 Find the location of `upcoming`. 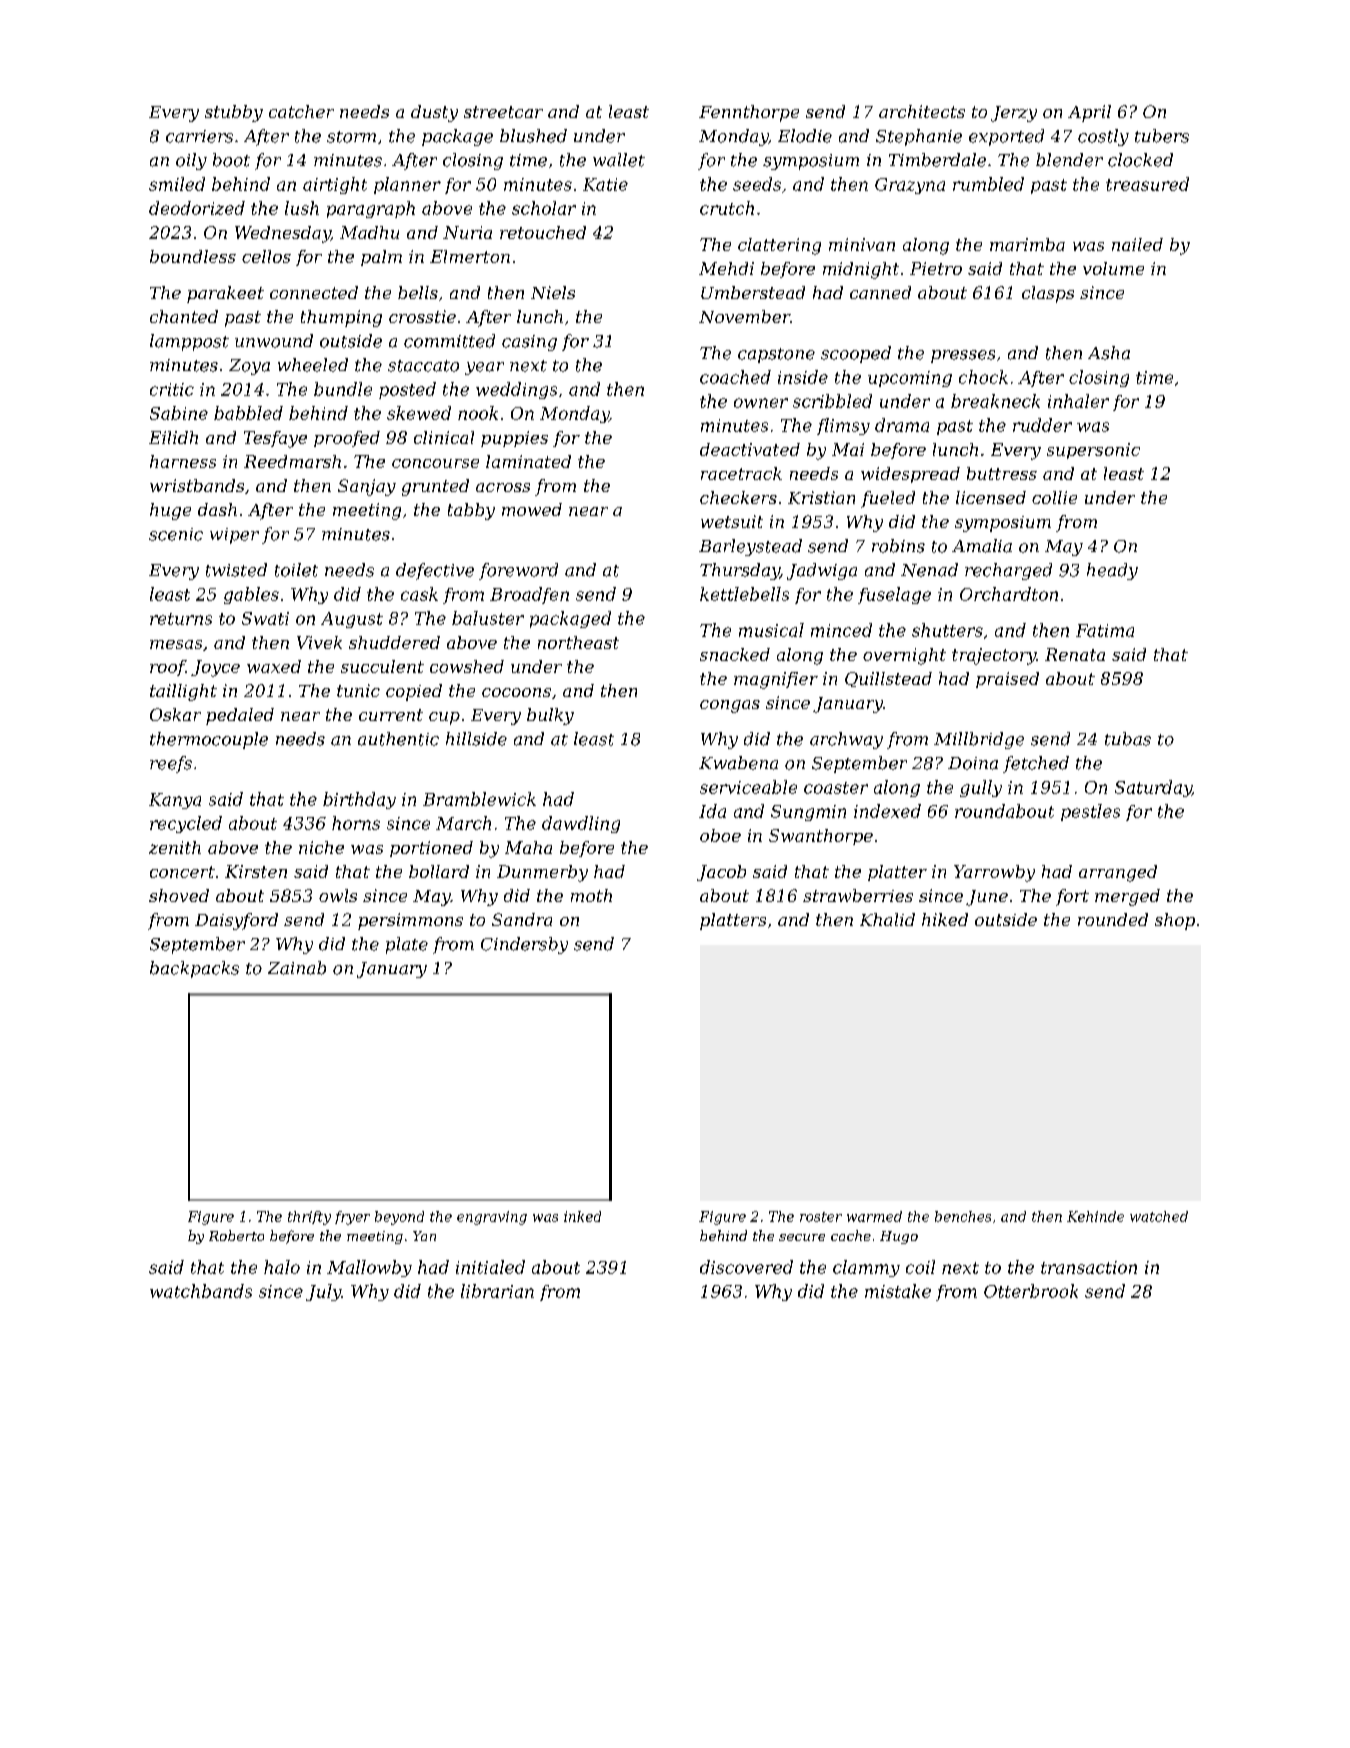

upcoming is located at coordinates (910, 379).
